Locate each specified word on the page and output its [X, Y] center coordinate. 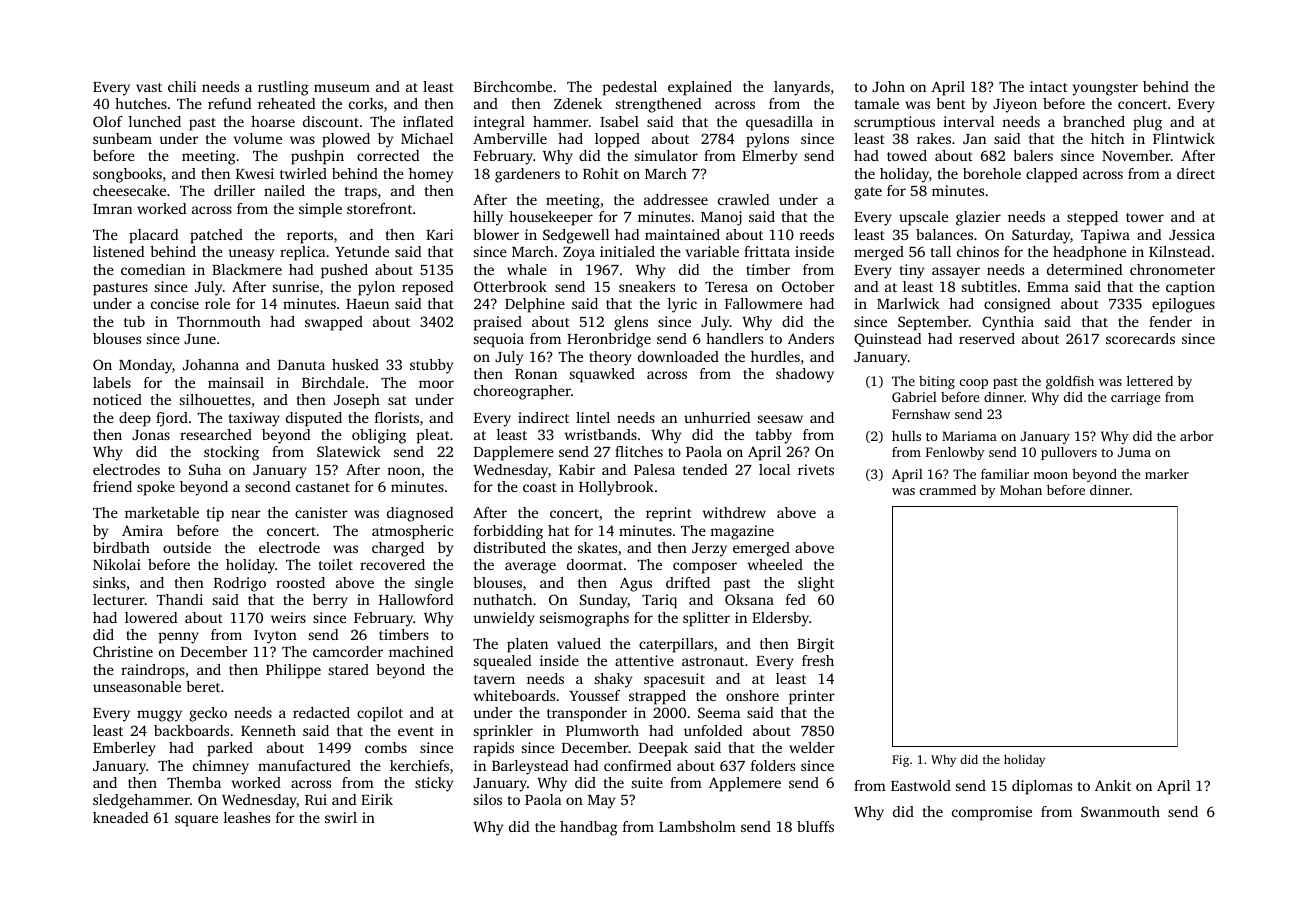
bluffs [815, 826]
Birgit [815, 645]
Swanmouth [1120, 811]
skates [597, 547]
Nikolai [117, 564]
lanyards [802, 88]
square [196, 821]
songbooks [127, 175]
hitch [1107, 138]
